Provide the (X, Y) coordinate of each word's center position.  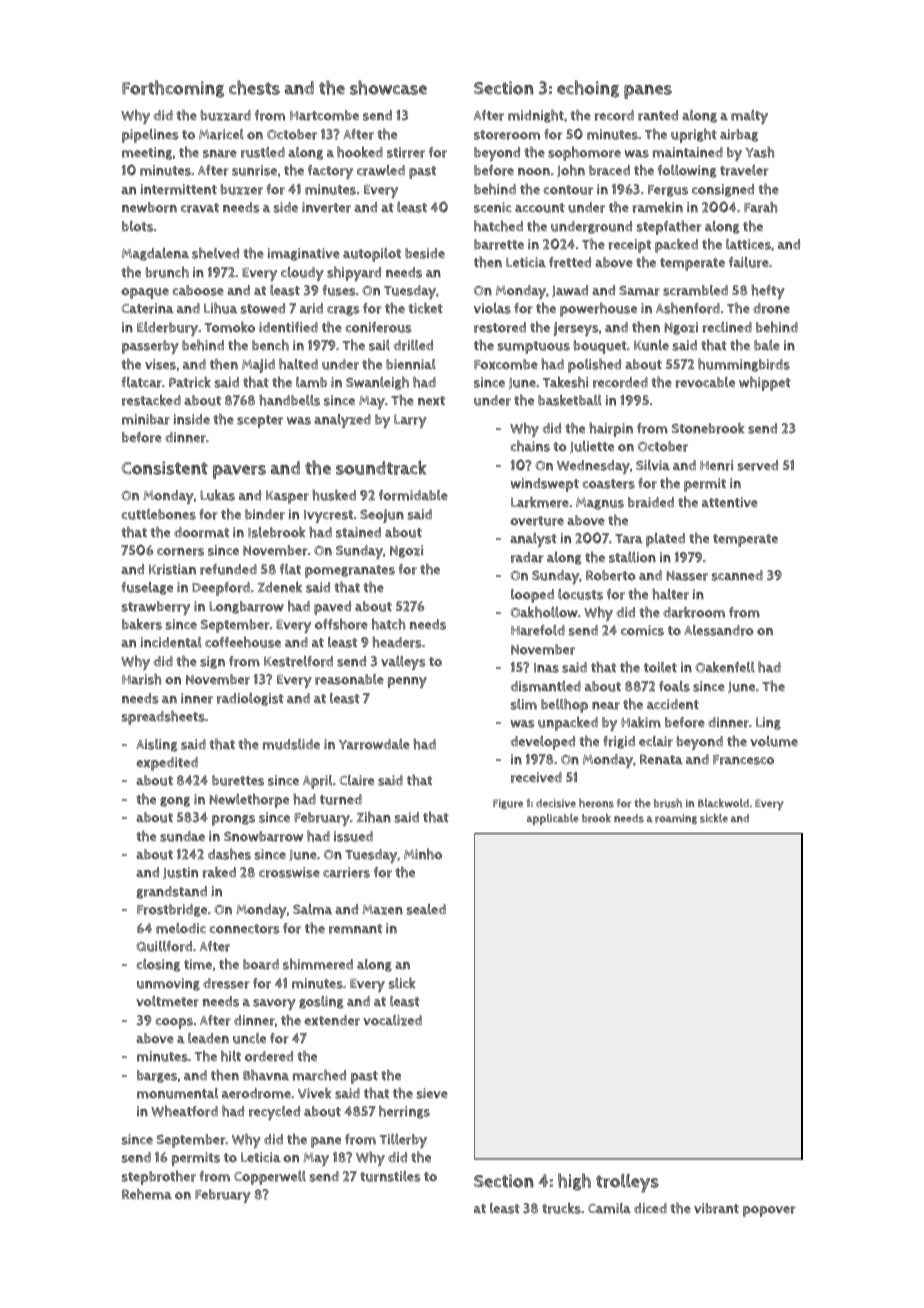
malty (749, 117)
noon (534, 172)
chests (254, 87)
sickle (714, 818)
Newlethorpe (249, 800)
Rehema (147, 1194)
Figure (508, 804)
